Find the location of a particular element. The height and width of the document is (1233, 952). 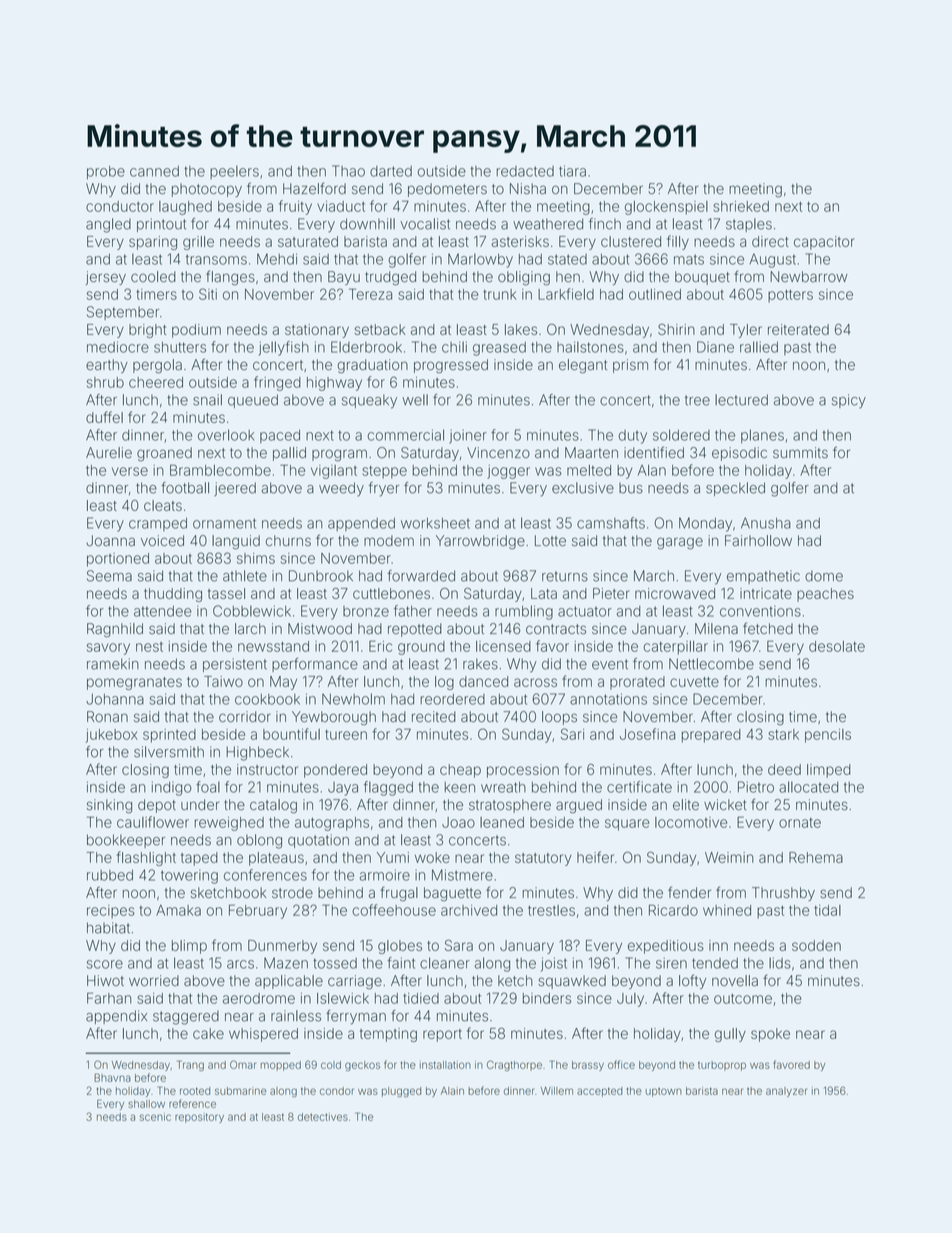

peaches is located at coordinates (825, 595).
